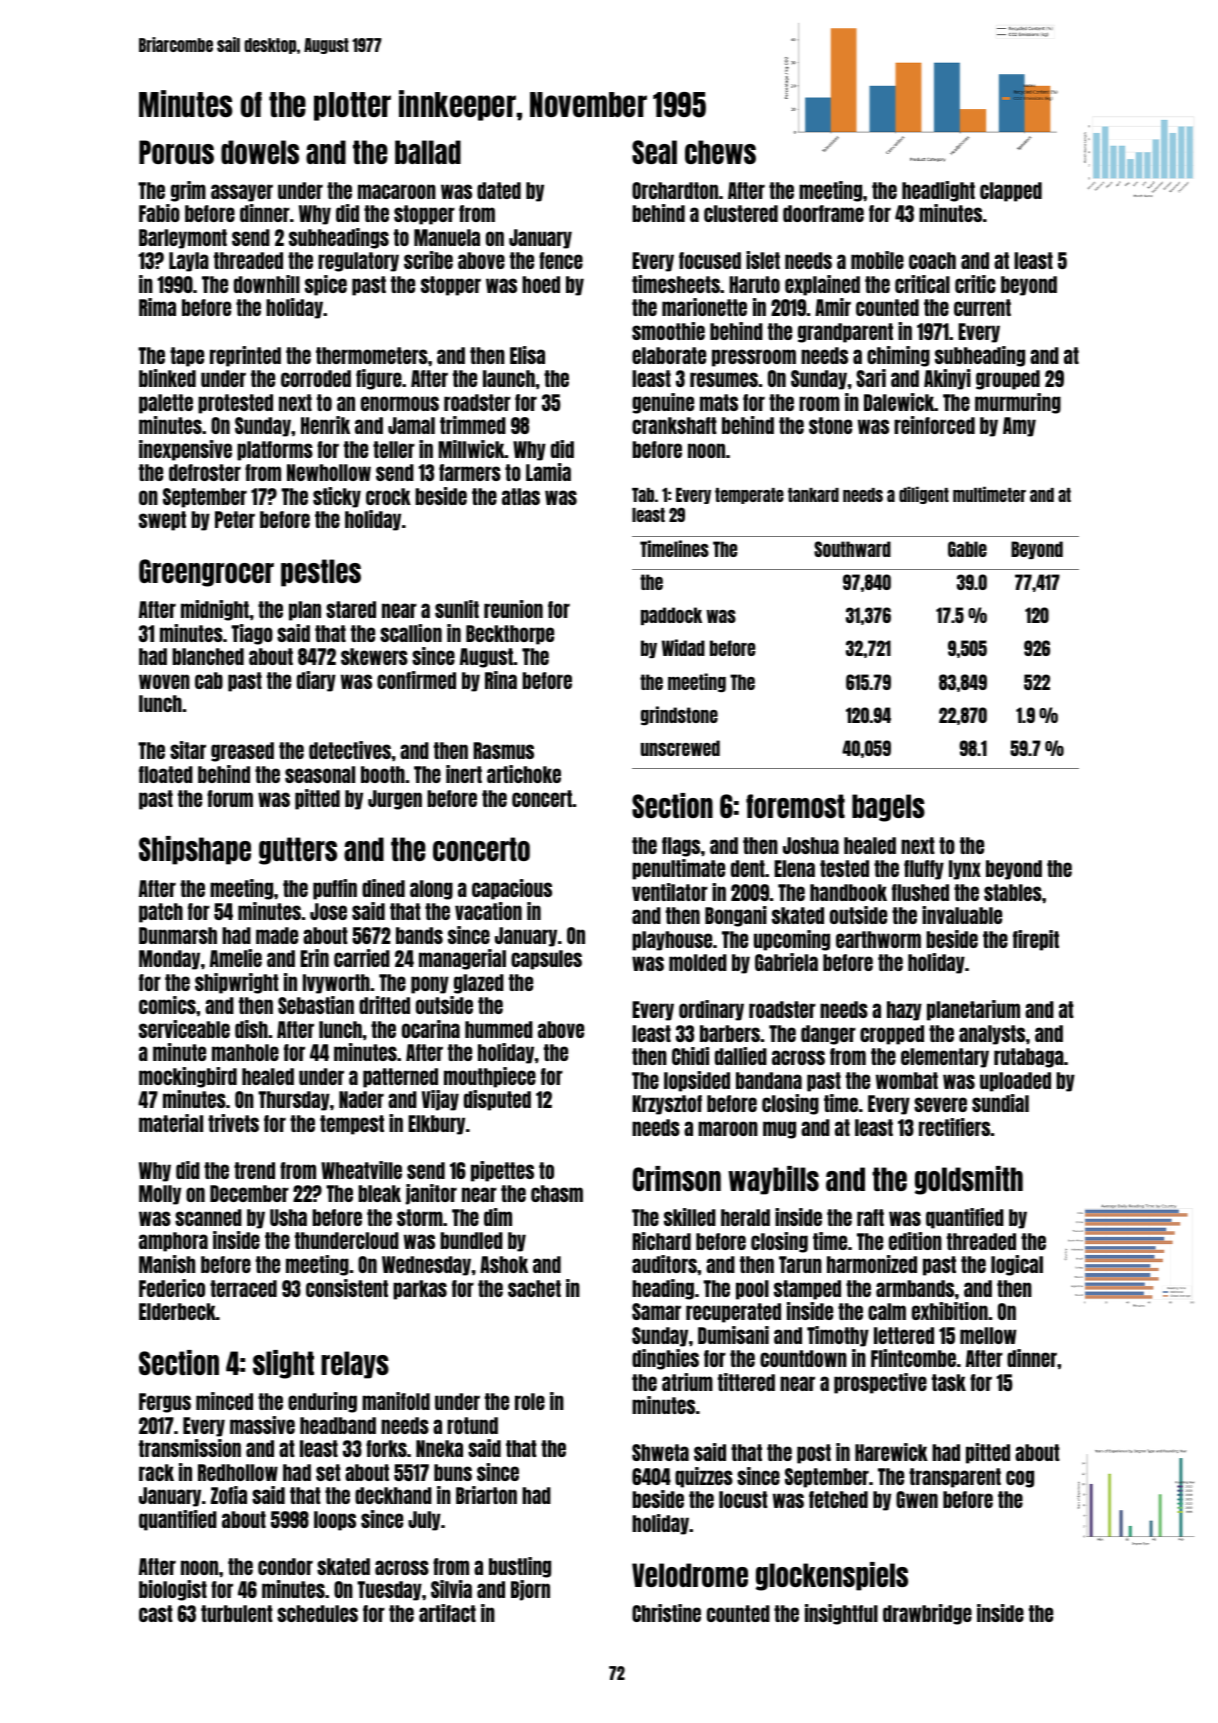  What do you see at coordinates (660, 1452) in the screenshot?
I see `Shweta` at bounding box center [660, 1452].
